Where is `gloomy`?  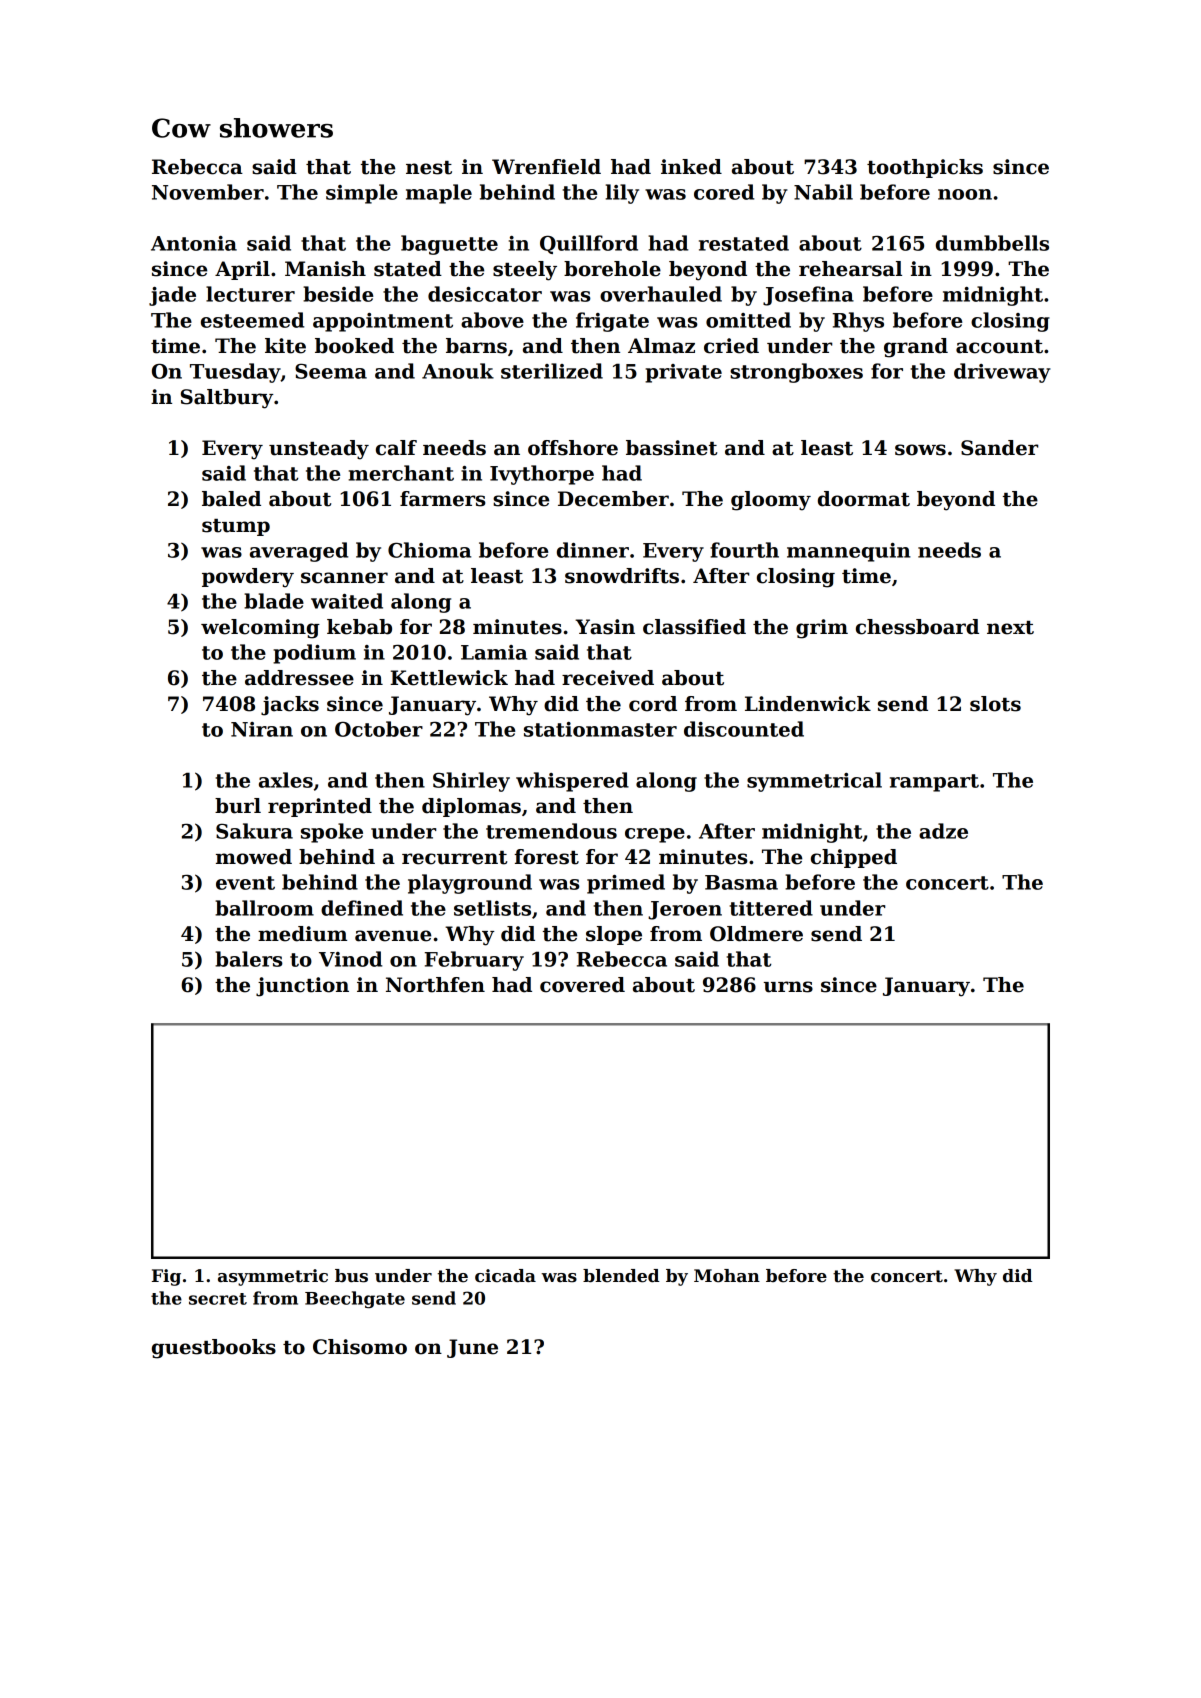
gloomy is located at coordinates (771, 501).
